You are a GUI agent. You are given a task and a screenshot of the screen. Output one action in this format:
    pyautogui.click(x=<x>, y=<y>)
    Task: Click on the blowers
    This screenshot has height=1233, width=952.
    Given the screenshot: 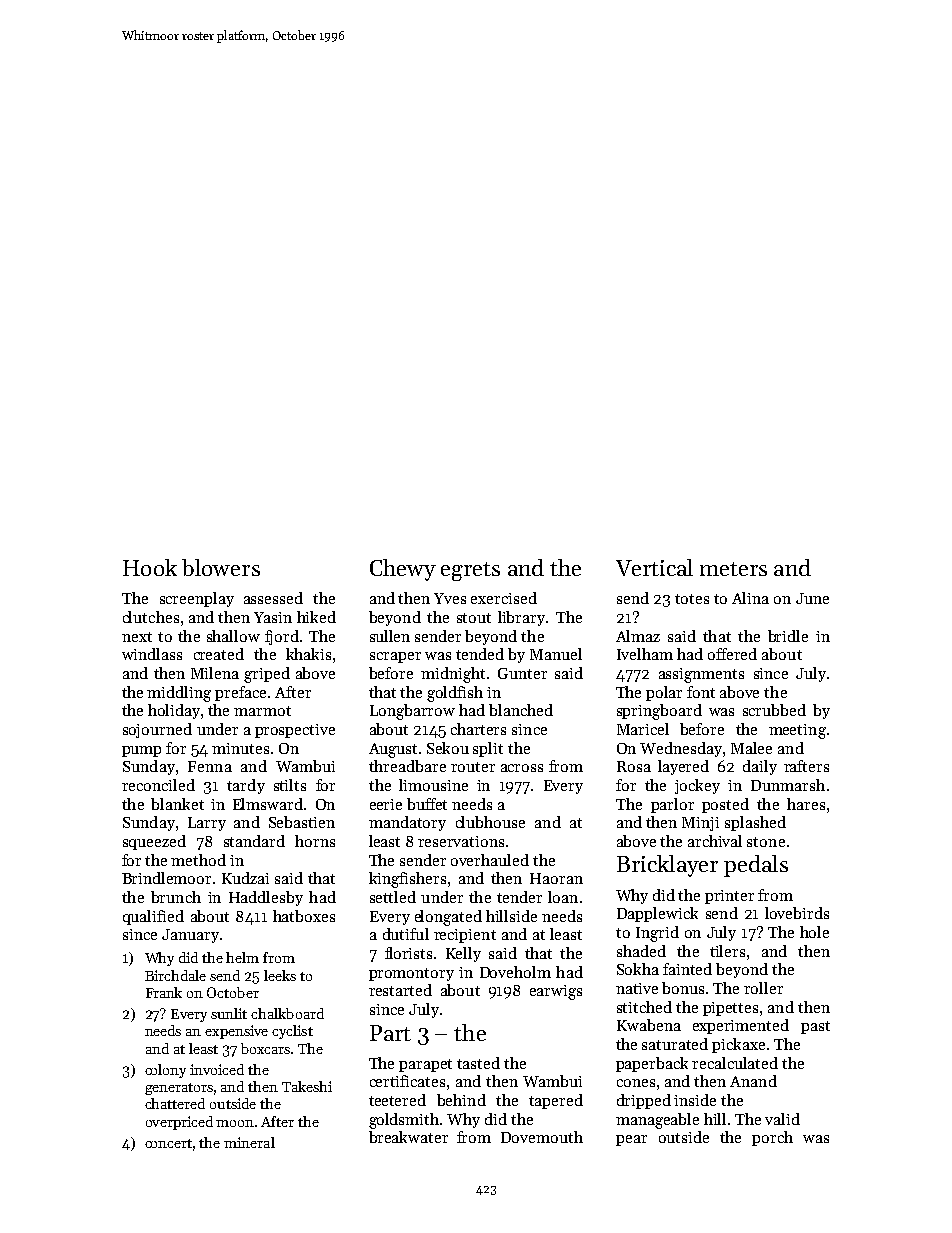 What is the action you would take?
    pyautogui.click(x=221, y=567)
